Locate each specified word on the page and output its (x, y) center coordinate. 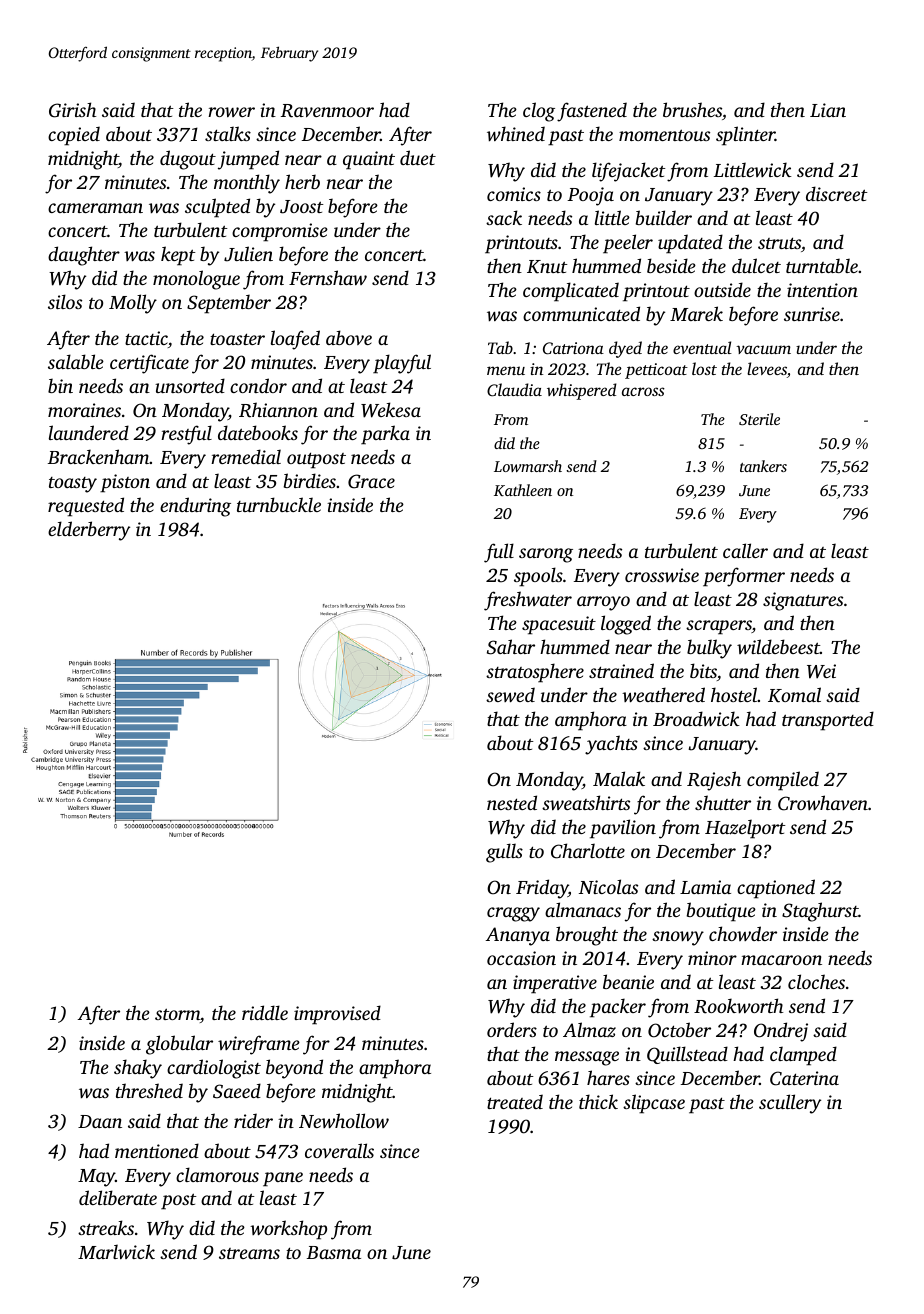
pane (283, 1179)
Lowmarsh (528, 466)
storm (177, 1014)
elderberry (89, 531)
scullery (790, 1104)
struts (779, 243)
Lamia (705, 887)
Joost (302, 207)
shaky (138, 1069)
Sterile (759, 419)
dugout (188, 160)
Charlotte (588, 851)
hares (608, 1077)
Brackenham (99, 456)
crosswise (662, 575)
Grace (371, 481)
